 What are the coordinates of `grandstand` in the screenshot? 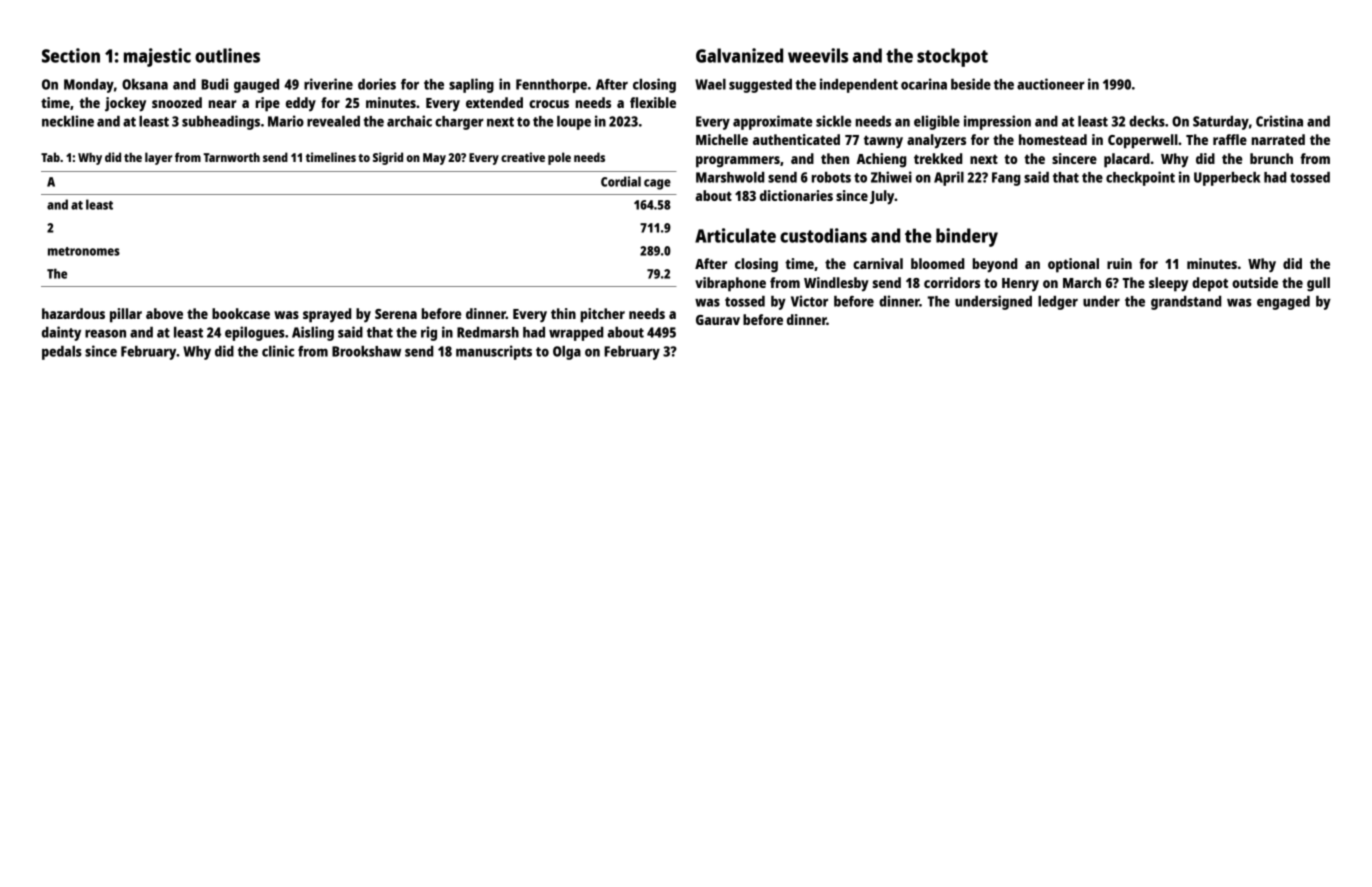 It's located at (1186, 303).
